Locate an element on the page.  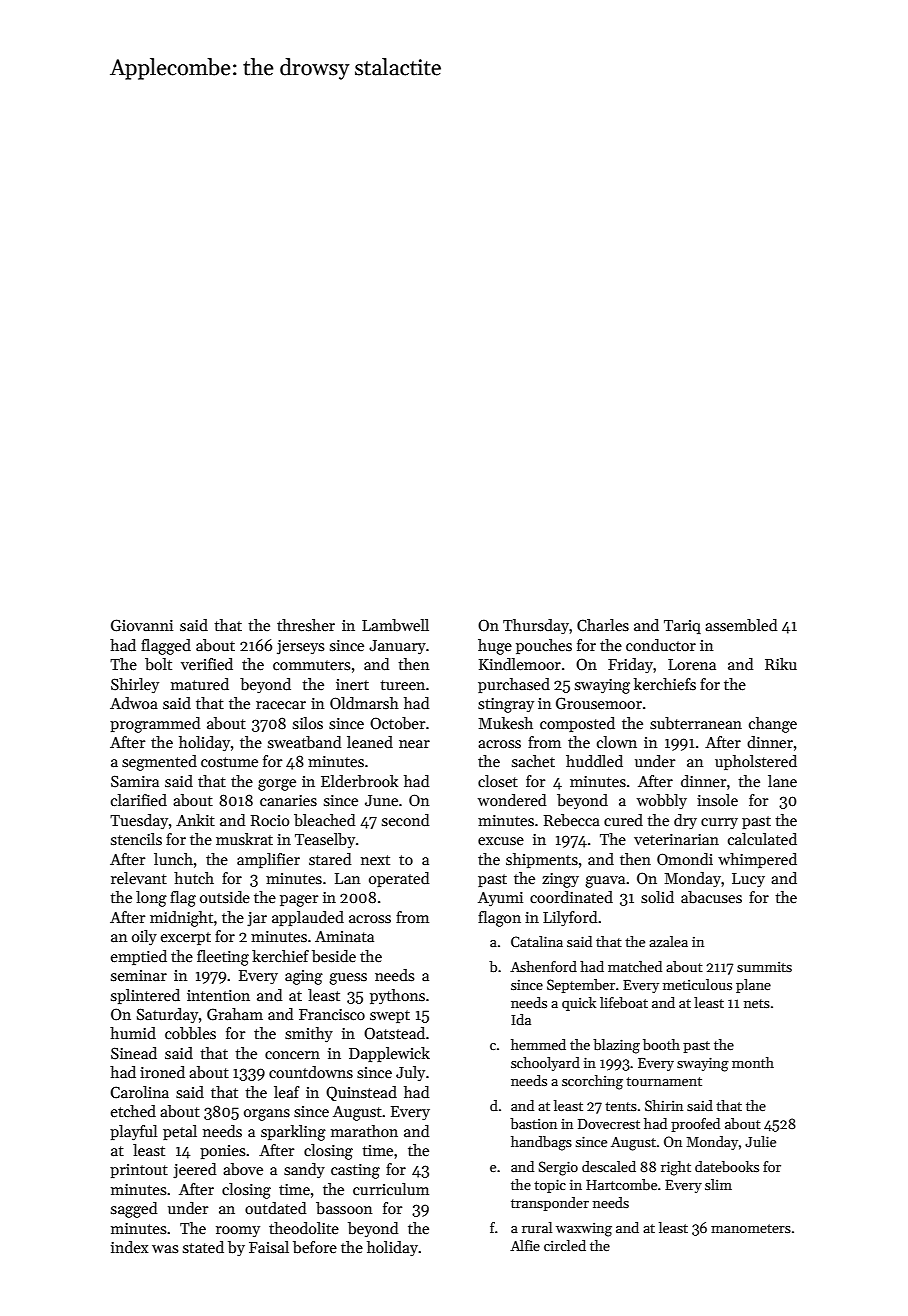
matured is located at coordinates (200, 684).
